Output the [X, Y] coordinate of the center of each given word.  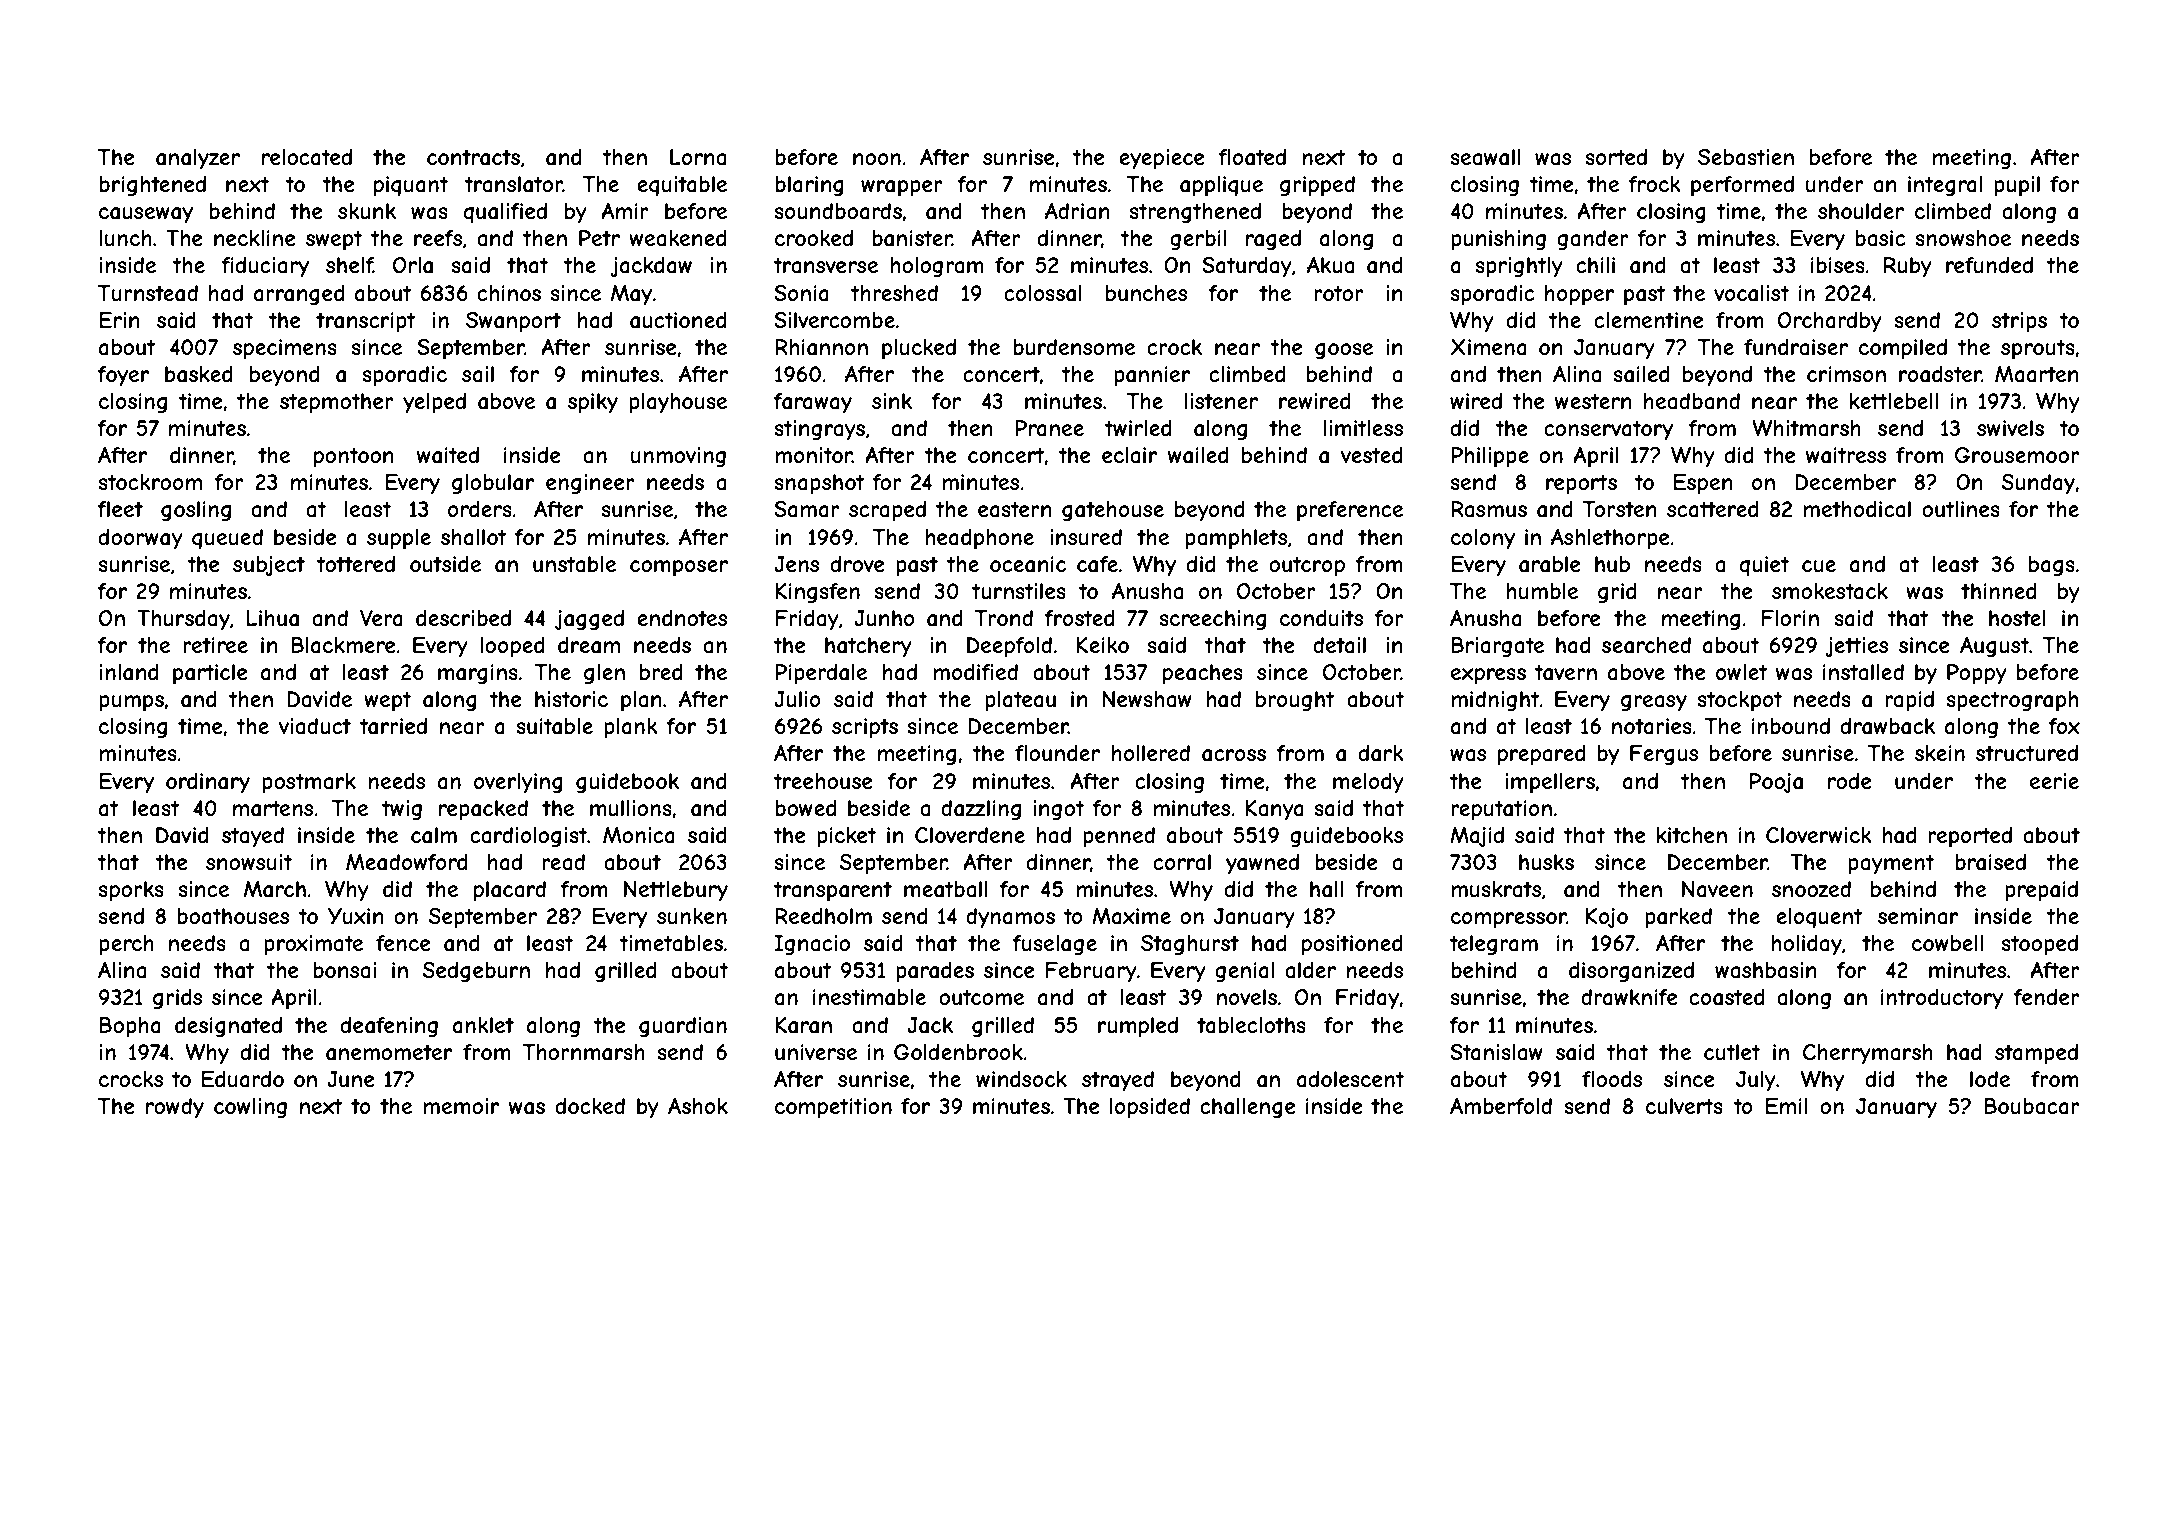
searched [1646, 645]
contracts [473, 157]
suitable [554, 726]
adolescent [1350, 1079]
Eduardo [243, 1079]
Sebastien [1746, 157]
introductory [1942, 999]
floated [1252, 157]
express [1488, 676]
